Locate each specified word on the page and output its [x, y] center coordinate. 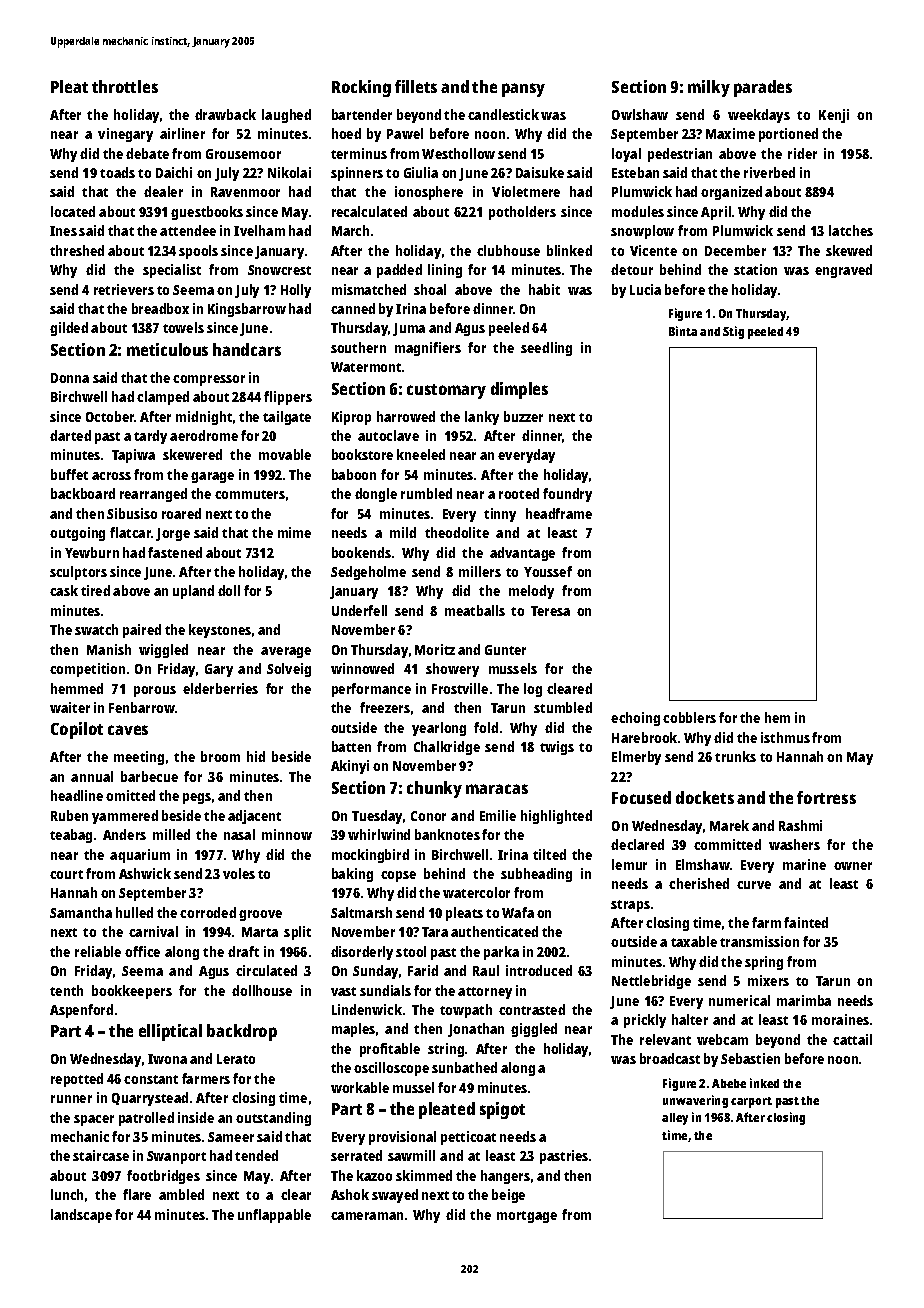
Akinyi [350, 767]
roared [181, 513]
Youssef [548, 571]
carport [751, 1102]
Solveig [289, 670]
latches [851, 230]
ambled [181, 1194]
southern [358, 347]
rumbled [426, 493]
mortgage [527, 1217]
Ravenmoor [245, 192]
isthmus [785, 737]
